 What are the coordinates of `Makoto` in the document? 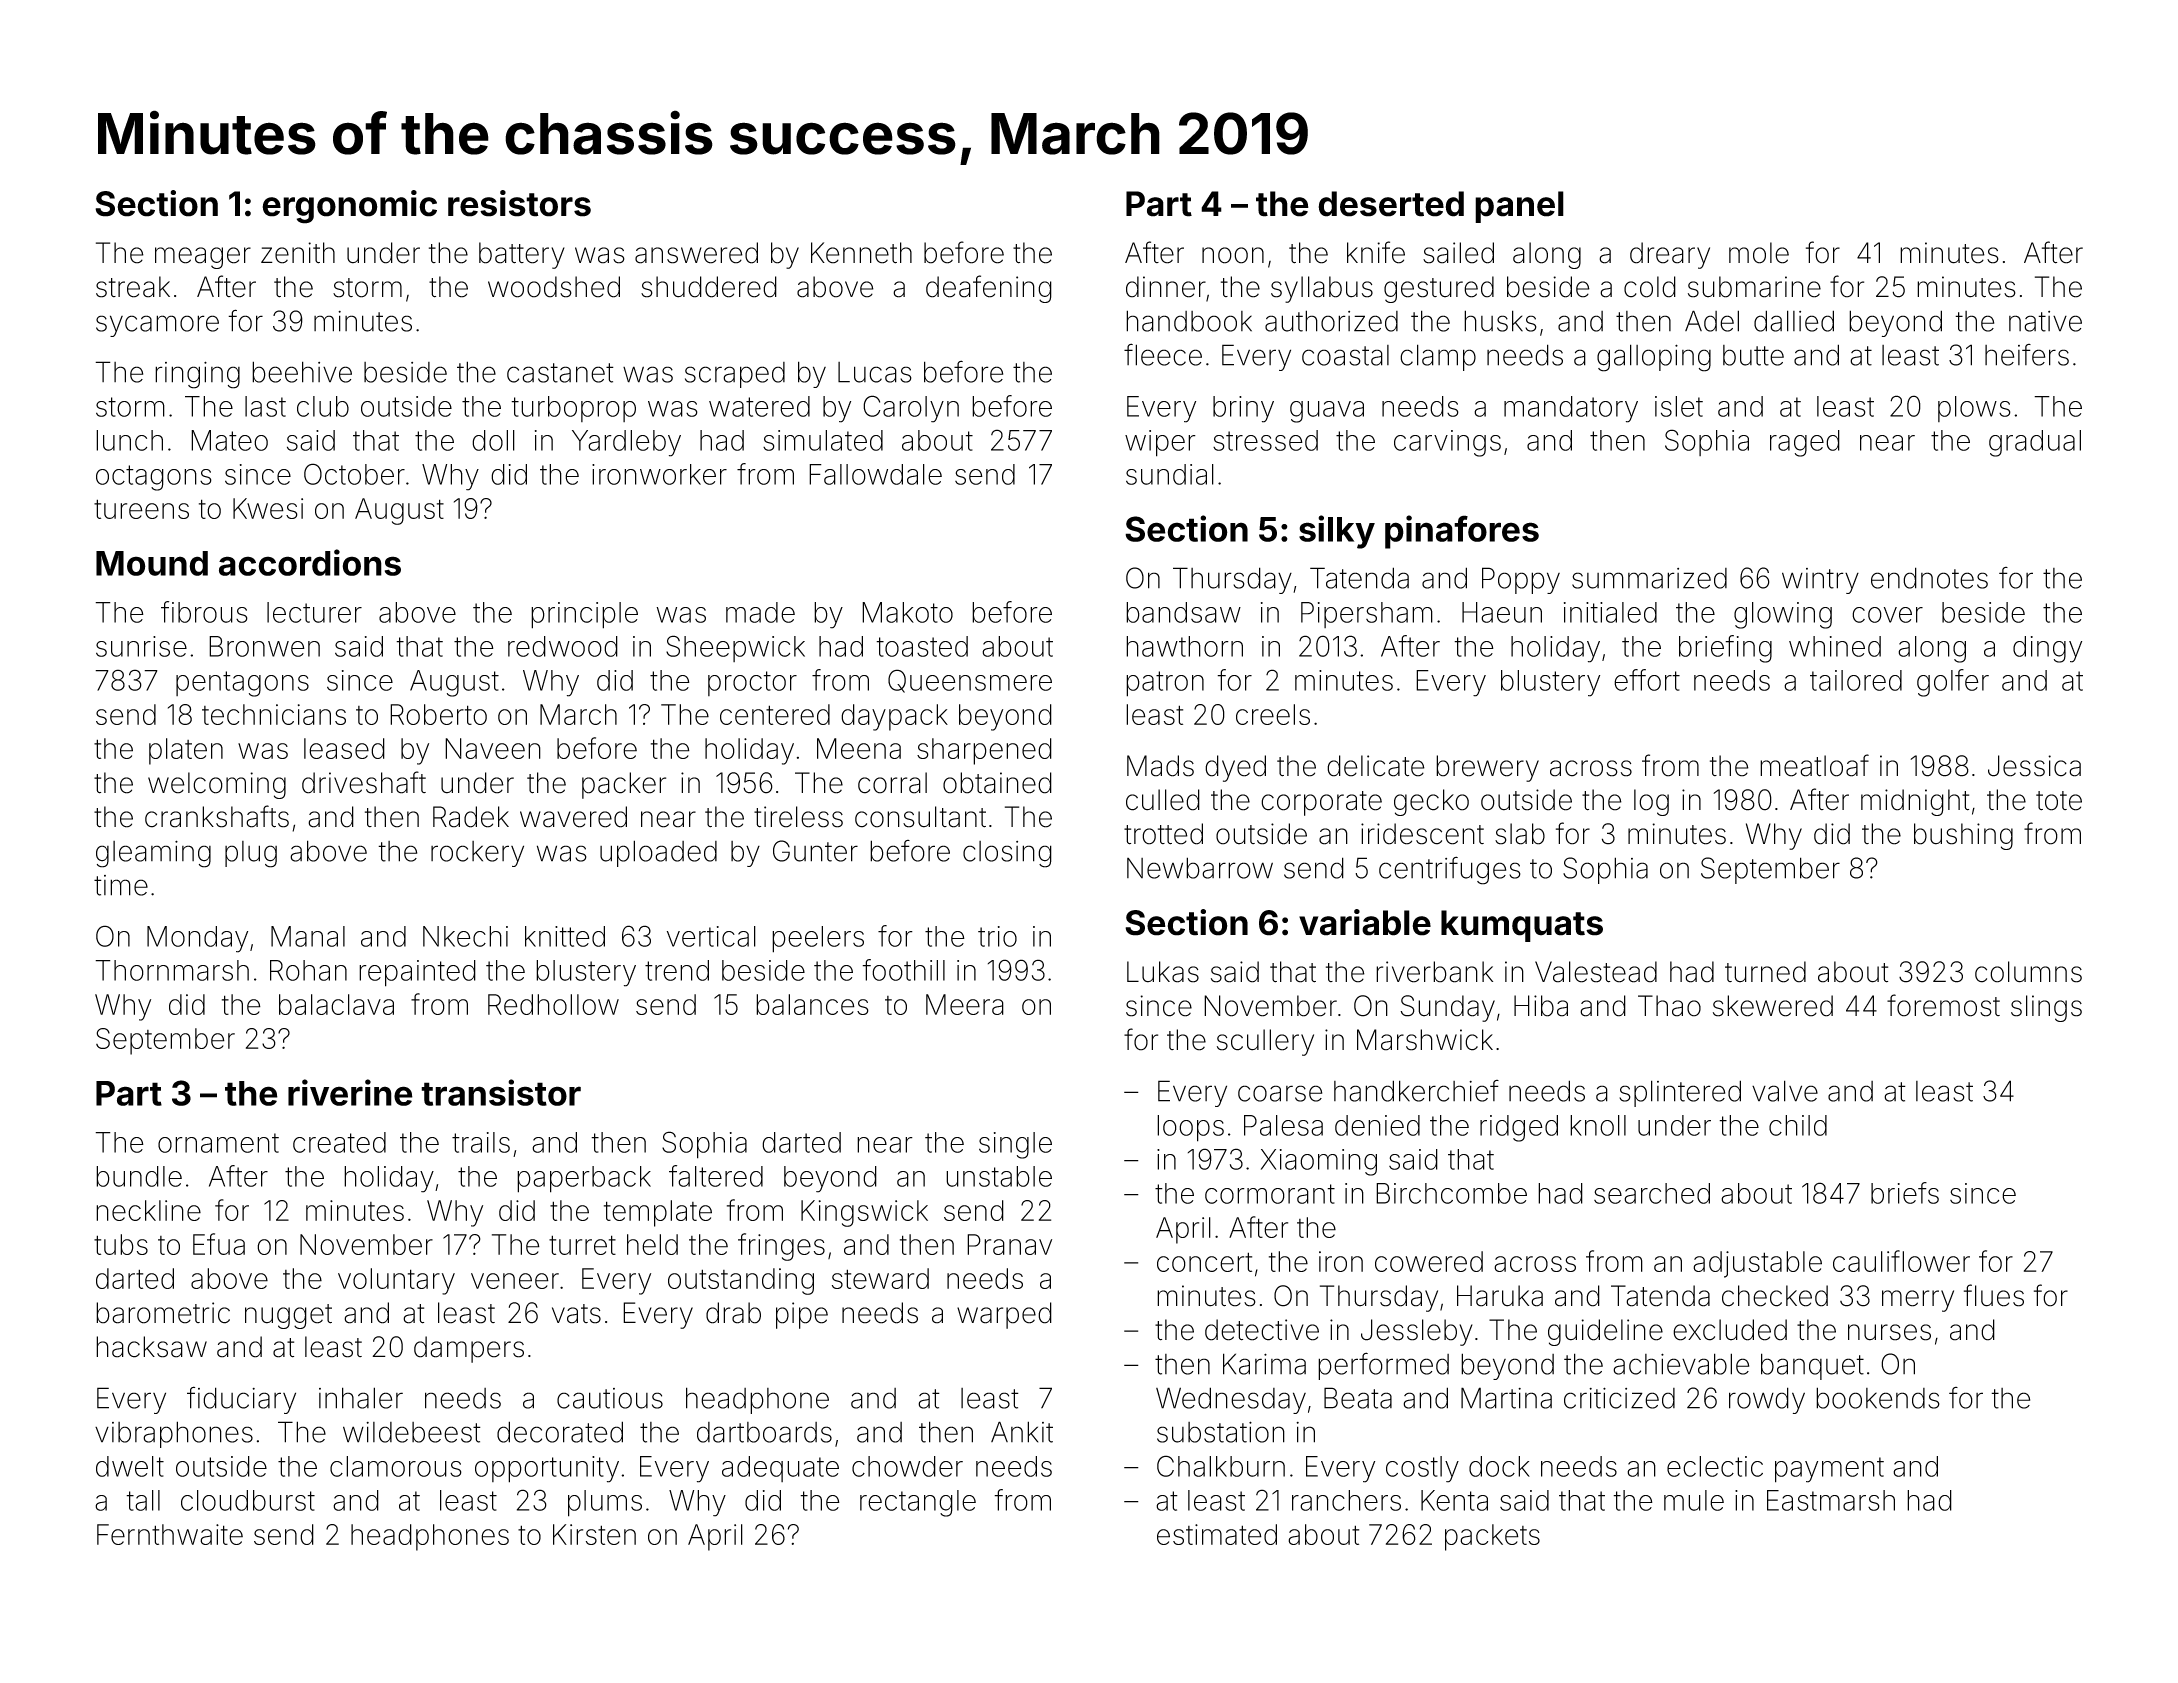 It's located at (907, 612).
